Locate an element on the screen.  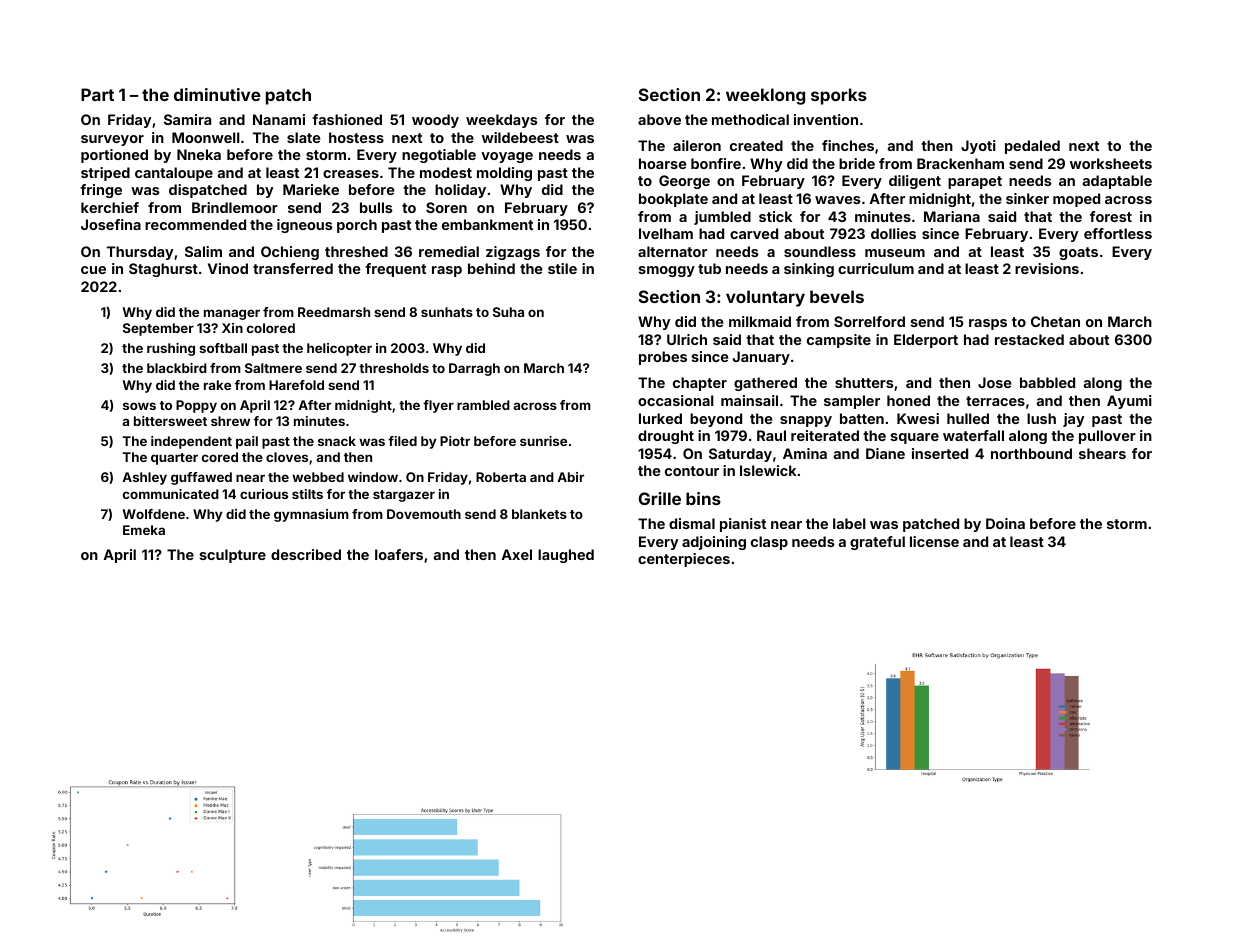
chapter is located at coordinates (700, 384).
